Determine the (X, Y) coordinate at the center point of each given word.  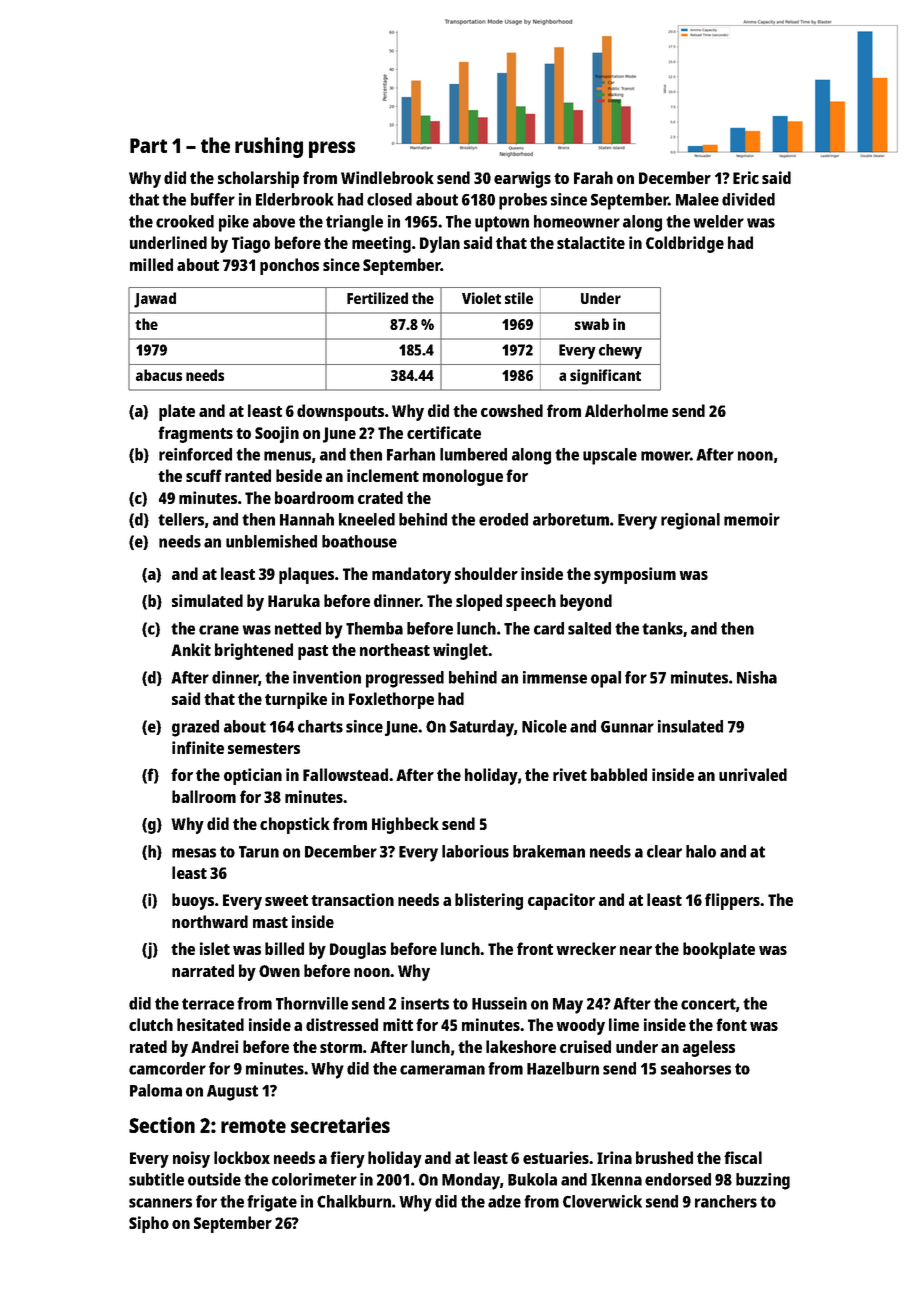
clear (664, 851)
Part (148, 145)
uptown (502, 224)
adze (504, 1201)
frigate (272, 1203)
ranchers (726, 1201)
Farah (593, 177)
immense (555, 677)
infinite (198, 747)
